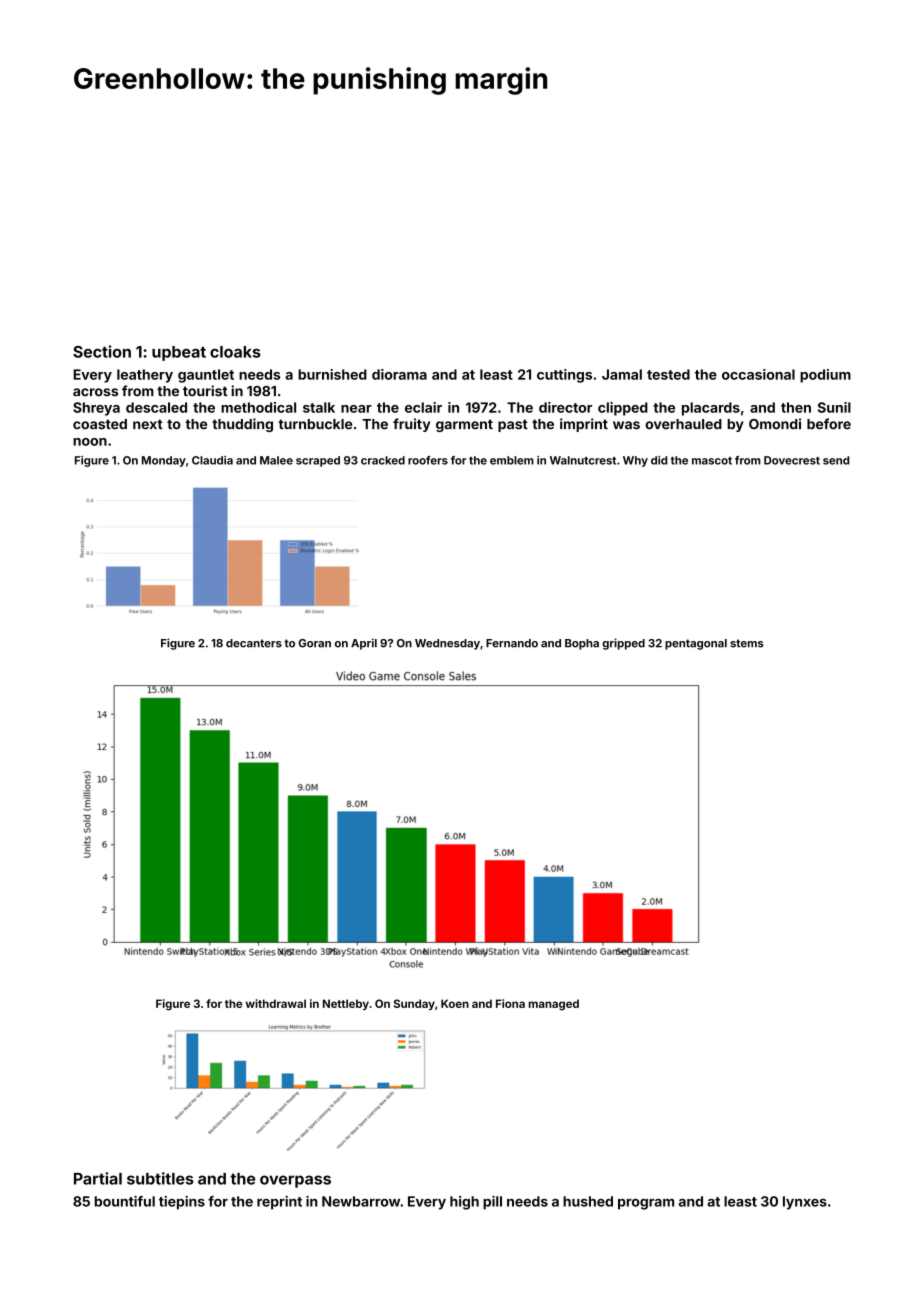 The image size is (924, 1308). I want to click on Shreya, so click(96, 409).
